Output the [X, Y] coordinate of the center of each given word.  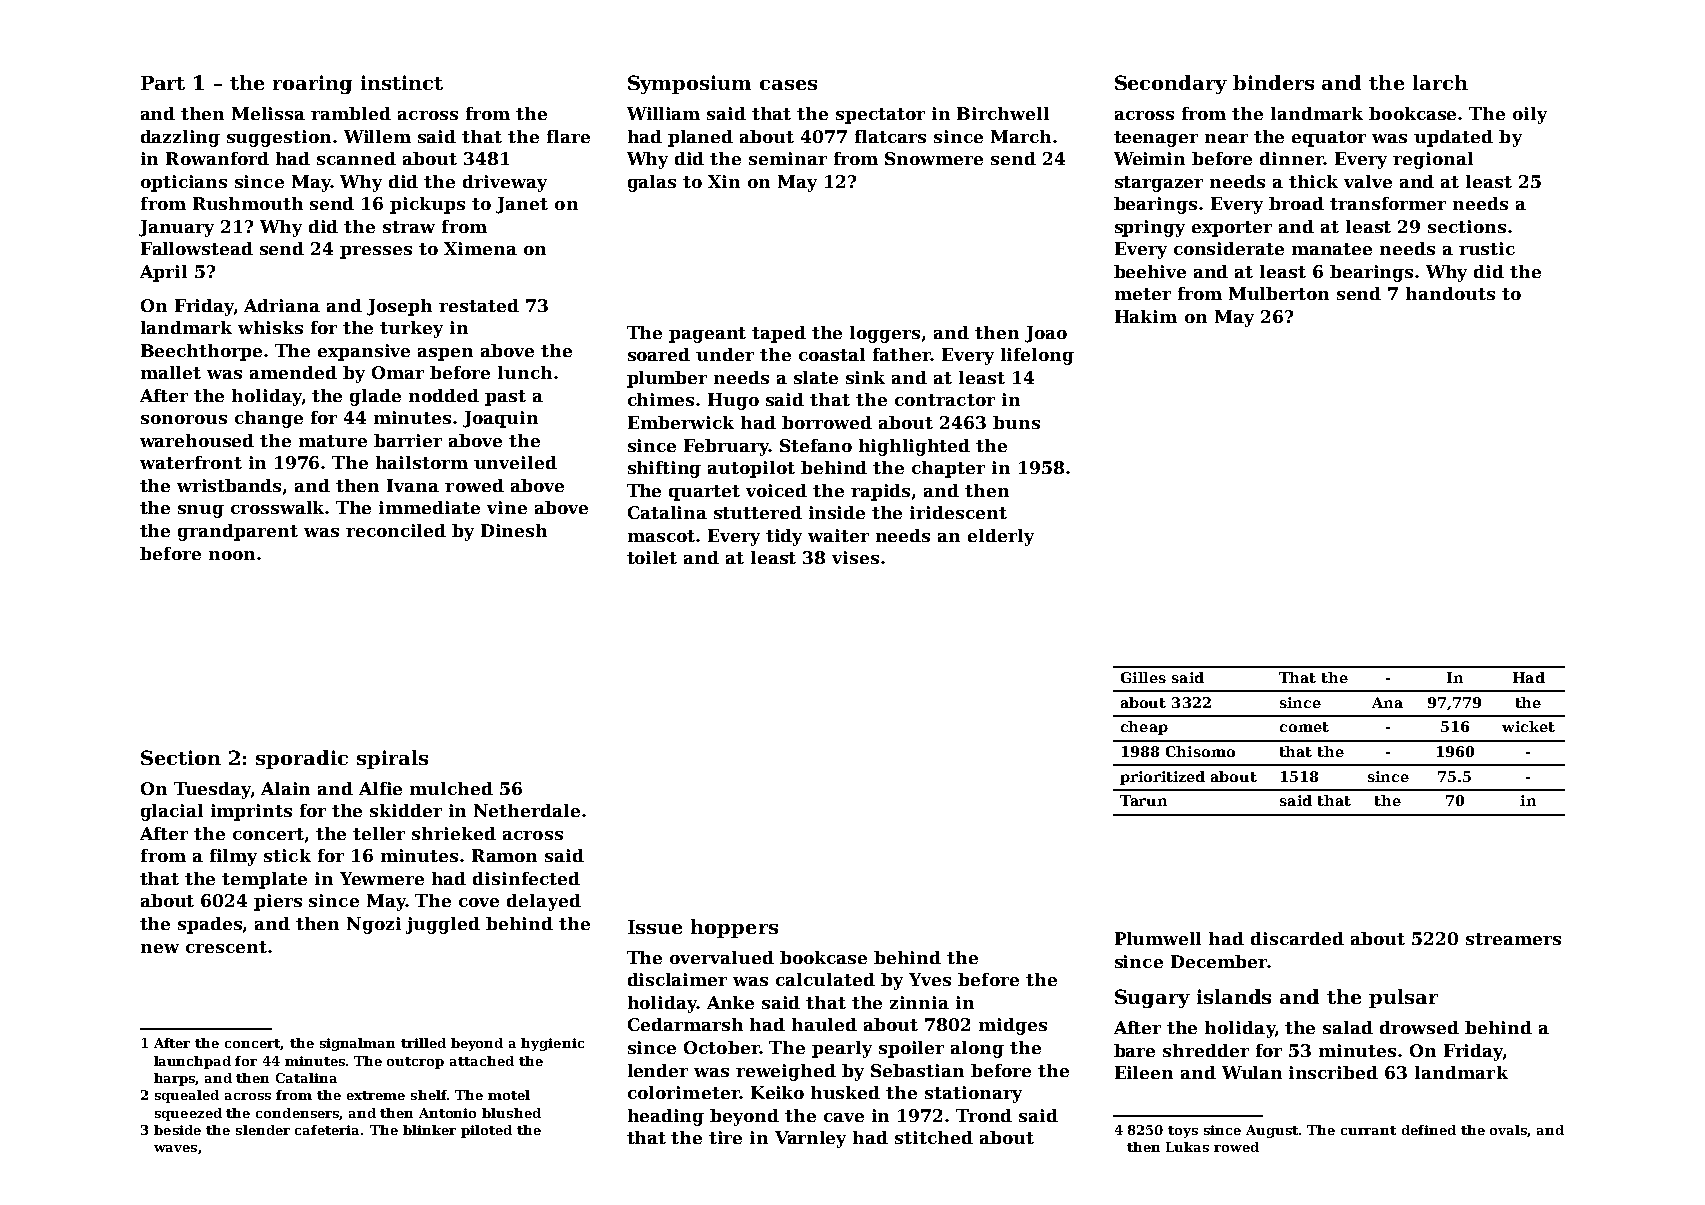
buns [1016, 422]
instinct [402, 82]
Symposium [689, 84]
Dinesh [514, 530]
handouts [1450, 293]
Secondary [1171, 84]
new [160, 948]
